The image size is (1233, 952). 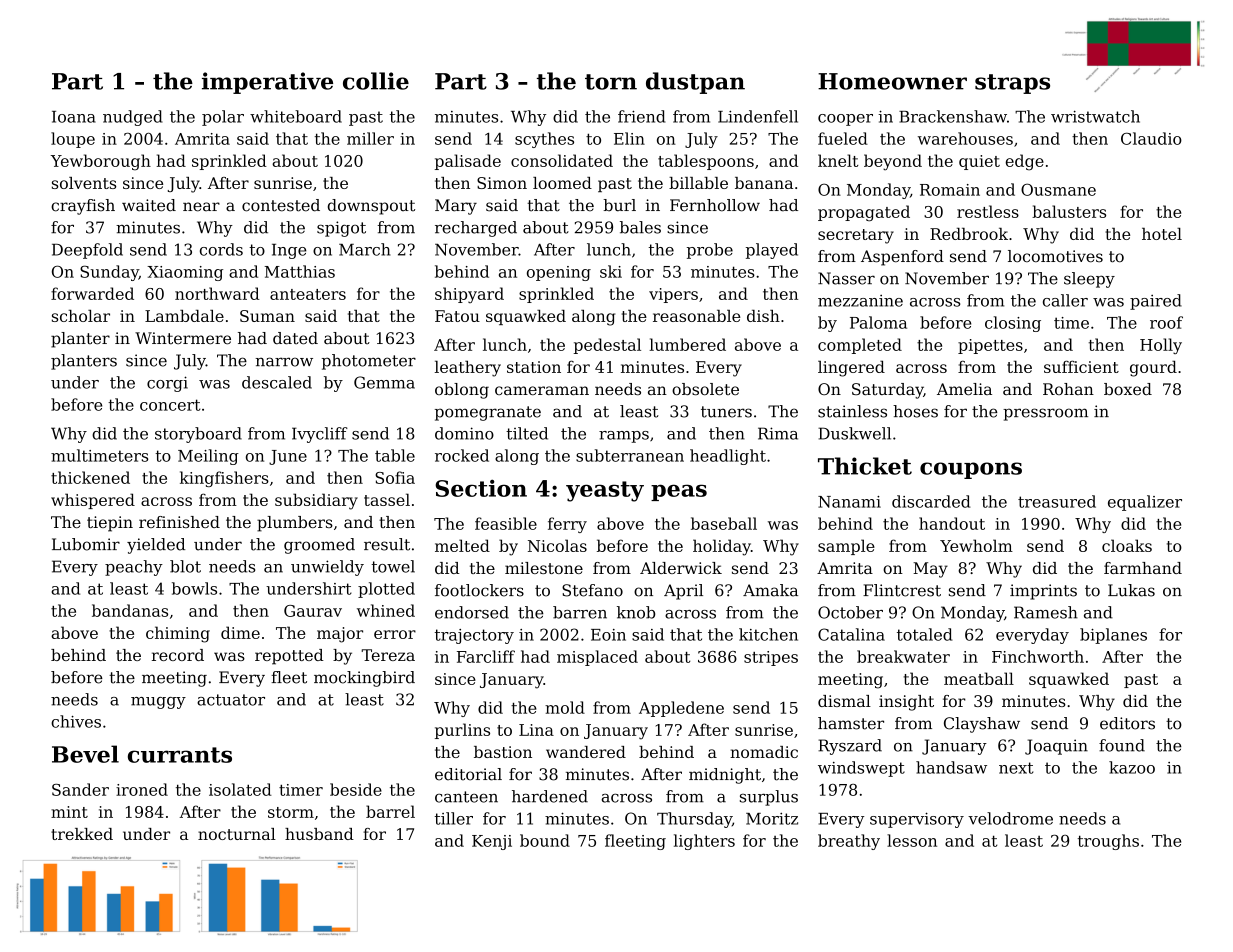 I want to click on whiteboard, so click(x=296, y=116).
